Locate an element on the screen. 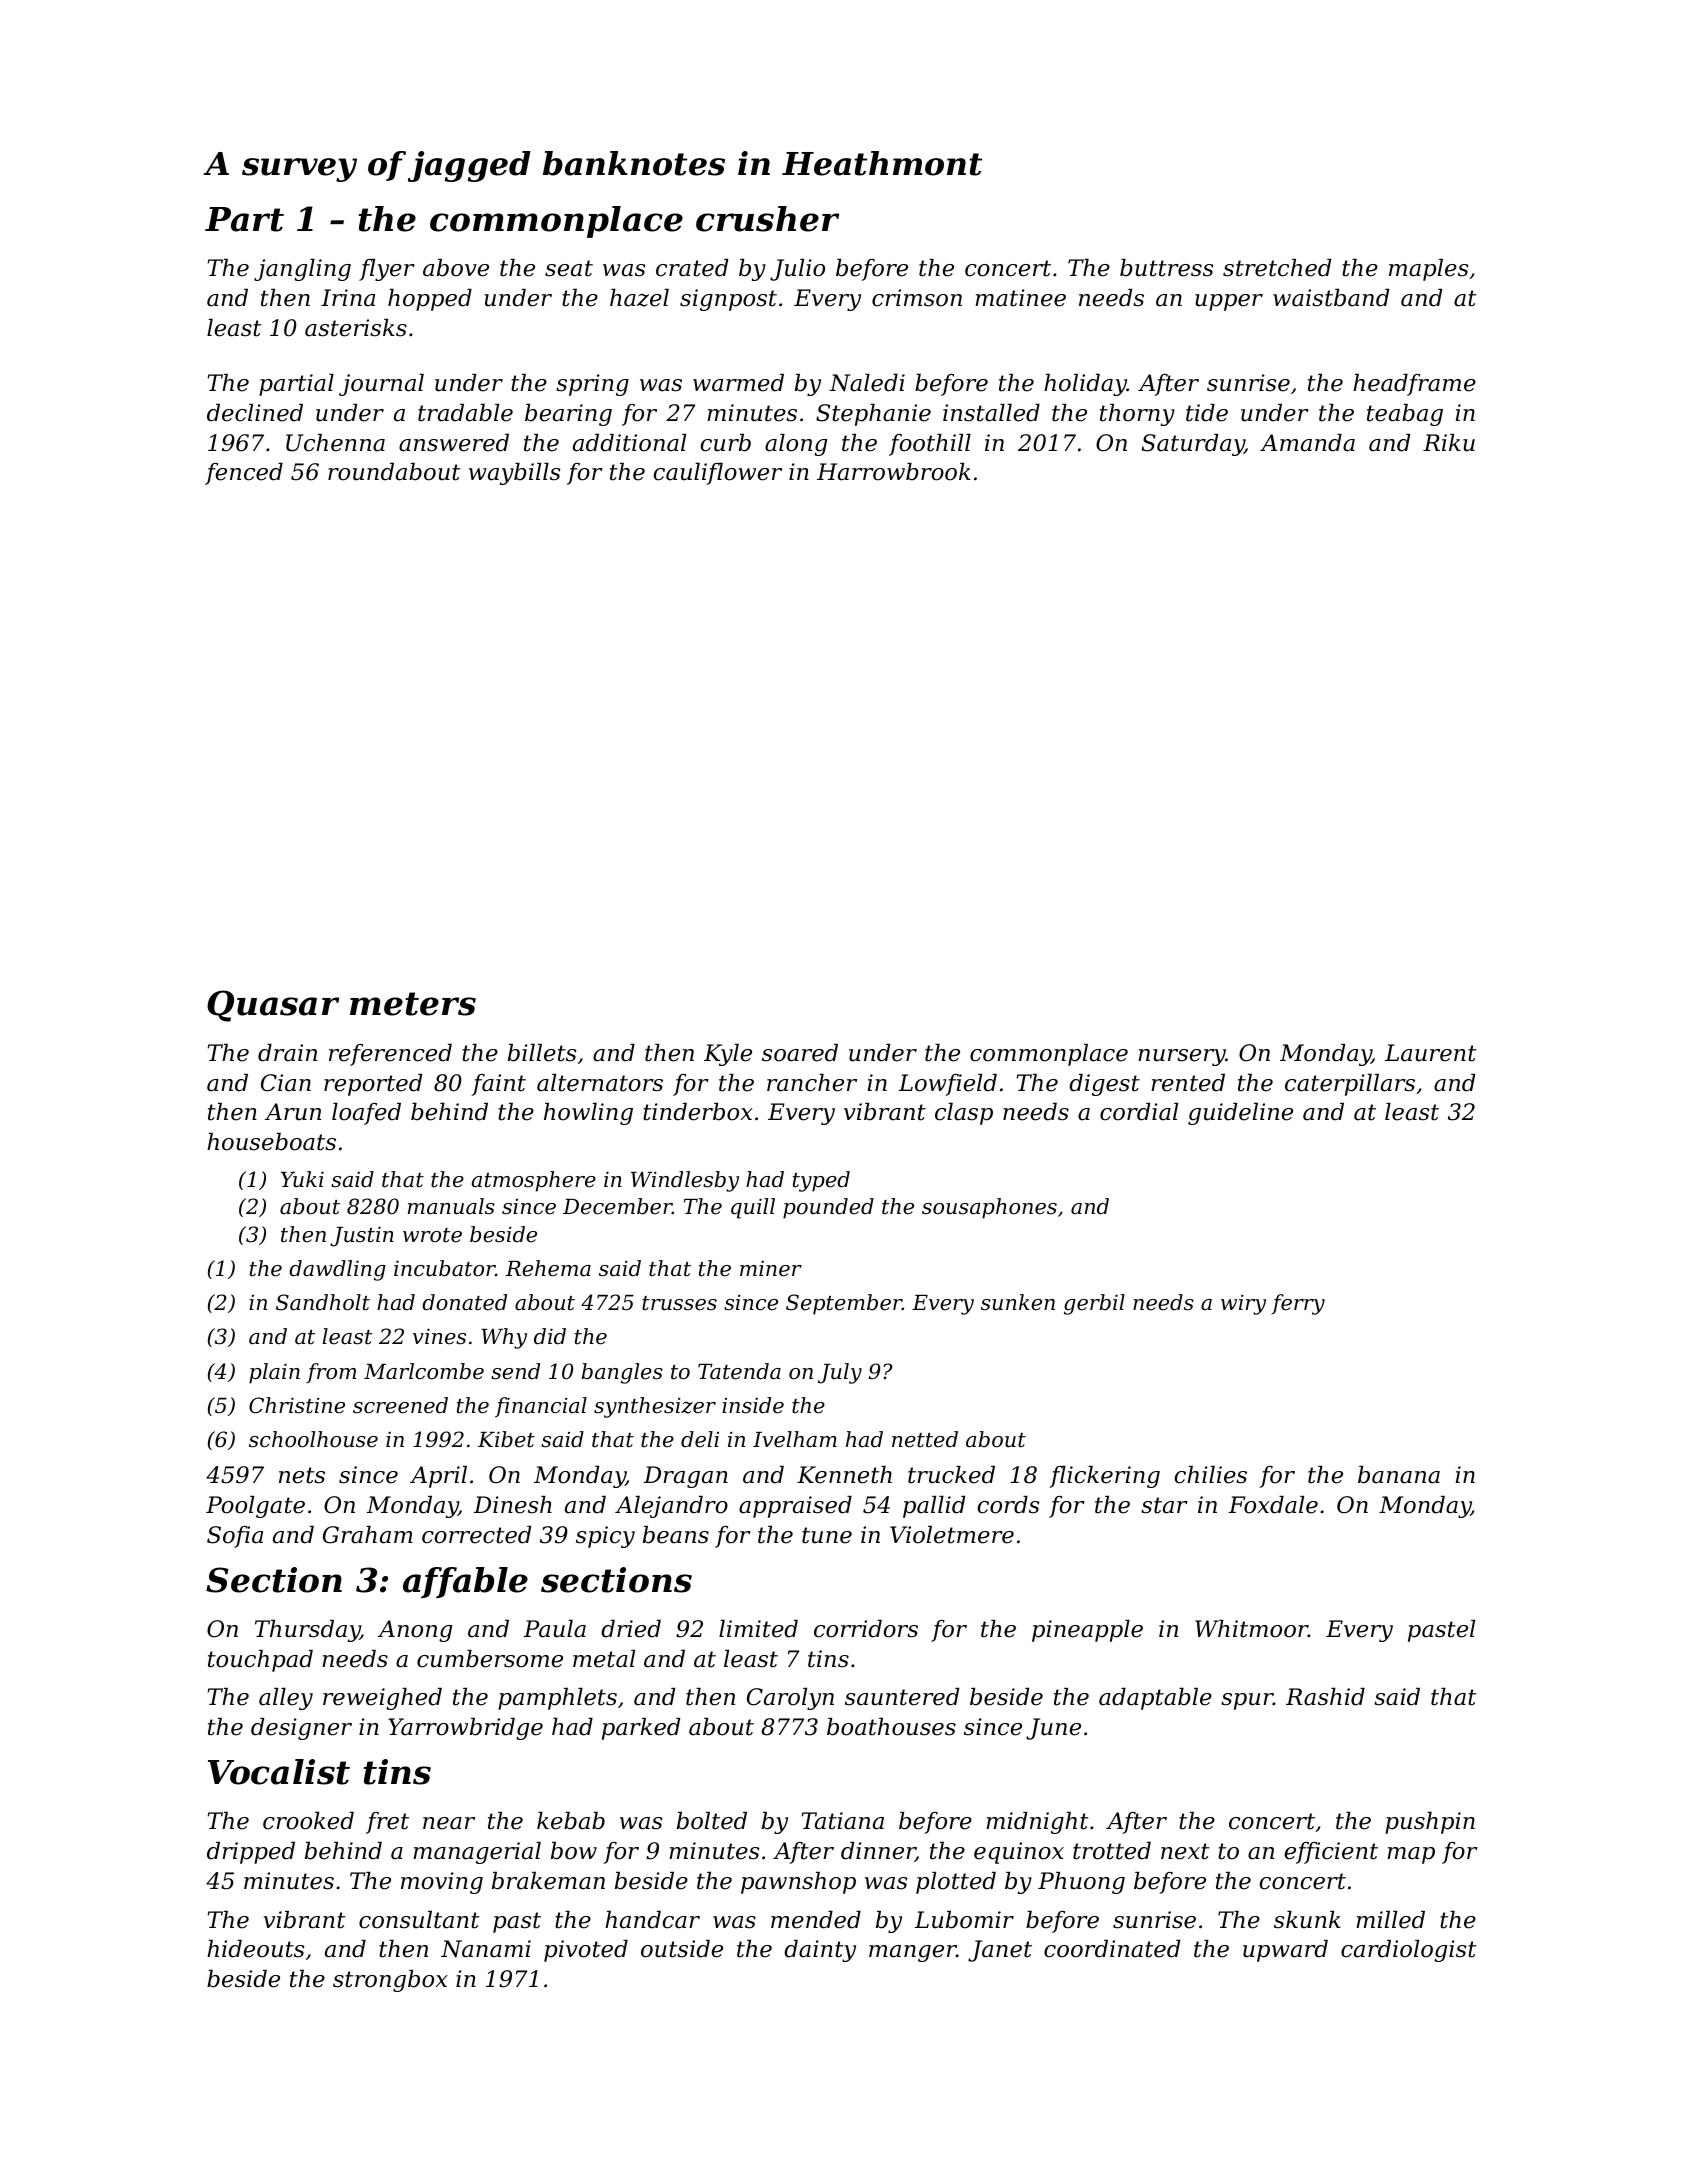 The height and width of the screenshot is (2178, 1683). Uchenna is located at coordinates (335, 443).
